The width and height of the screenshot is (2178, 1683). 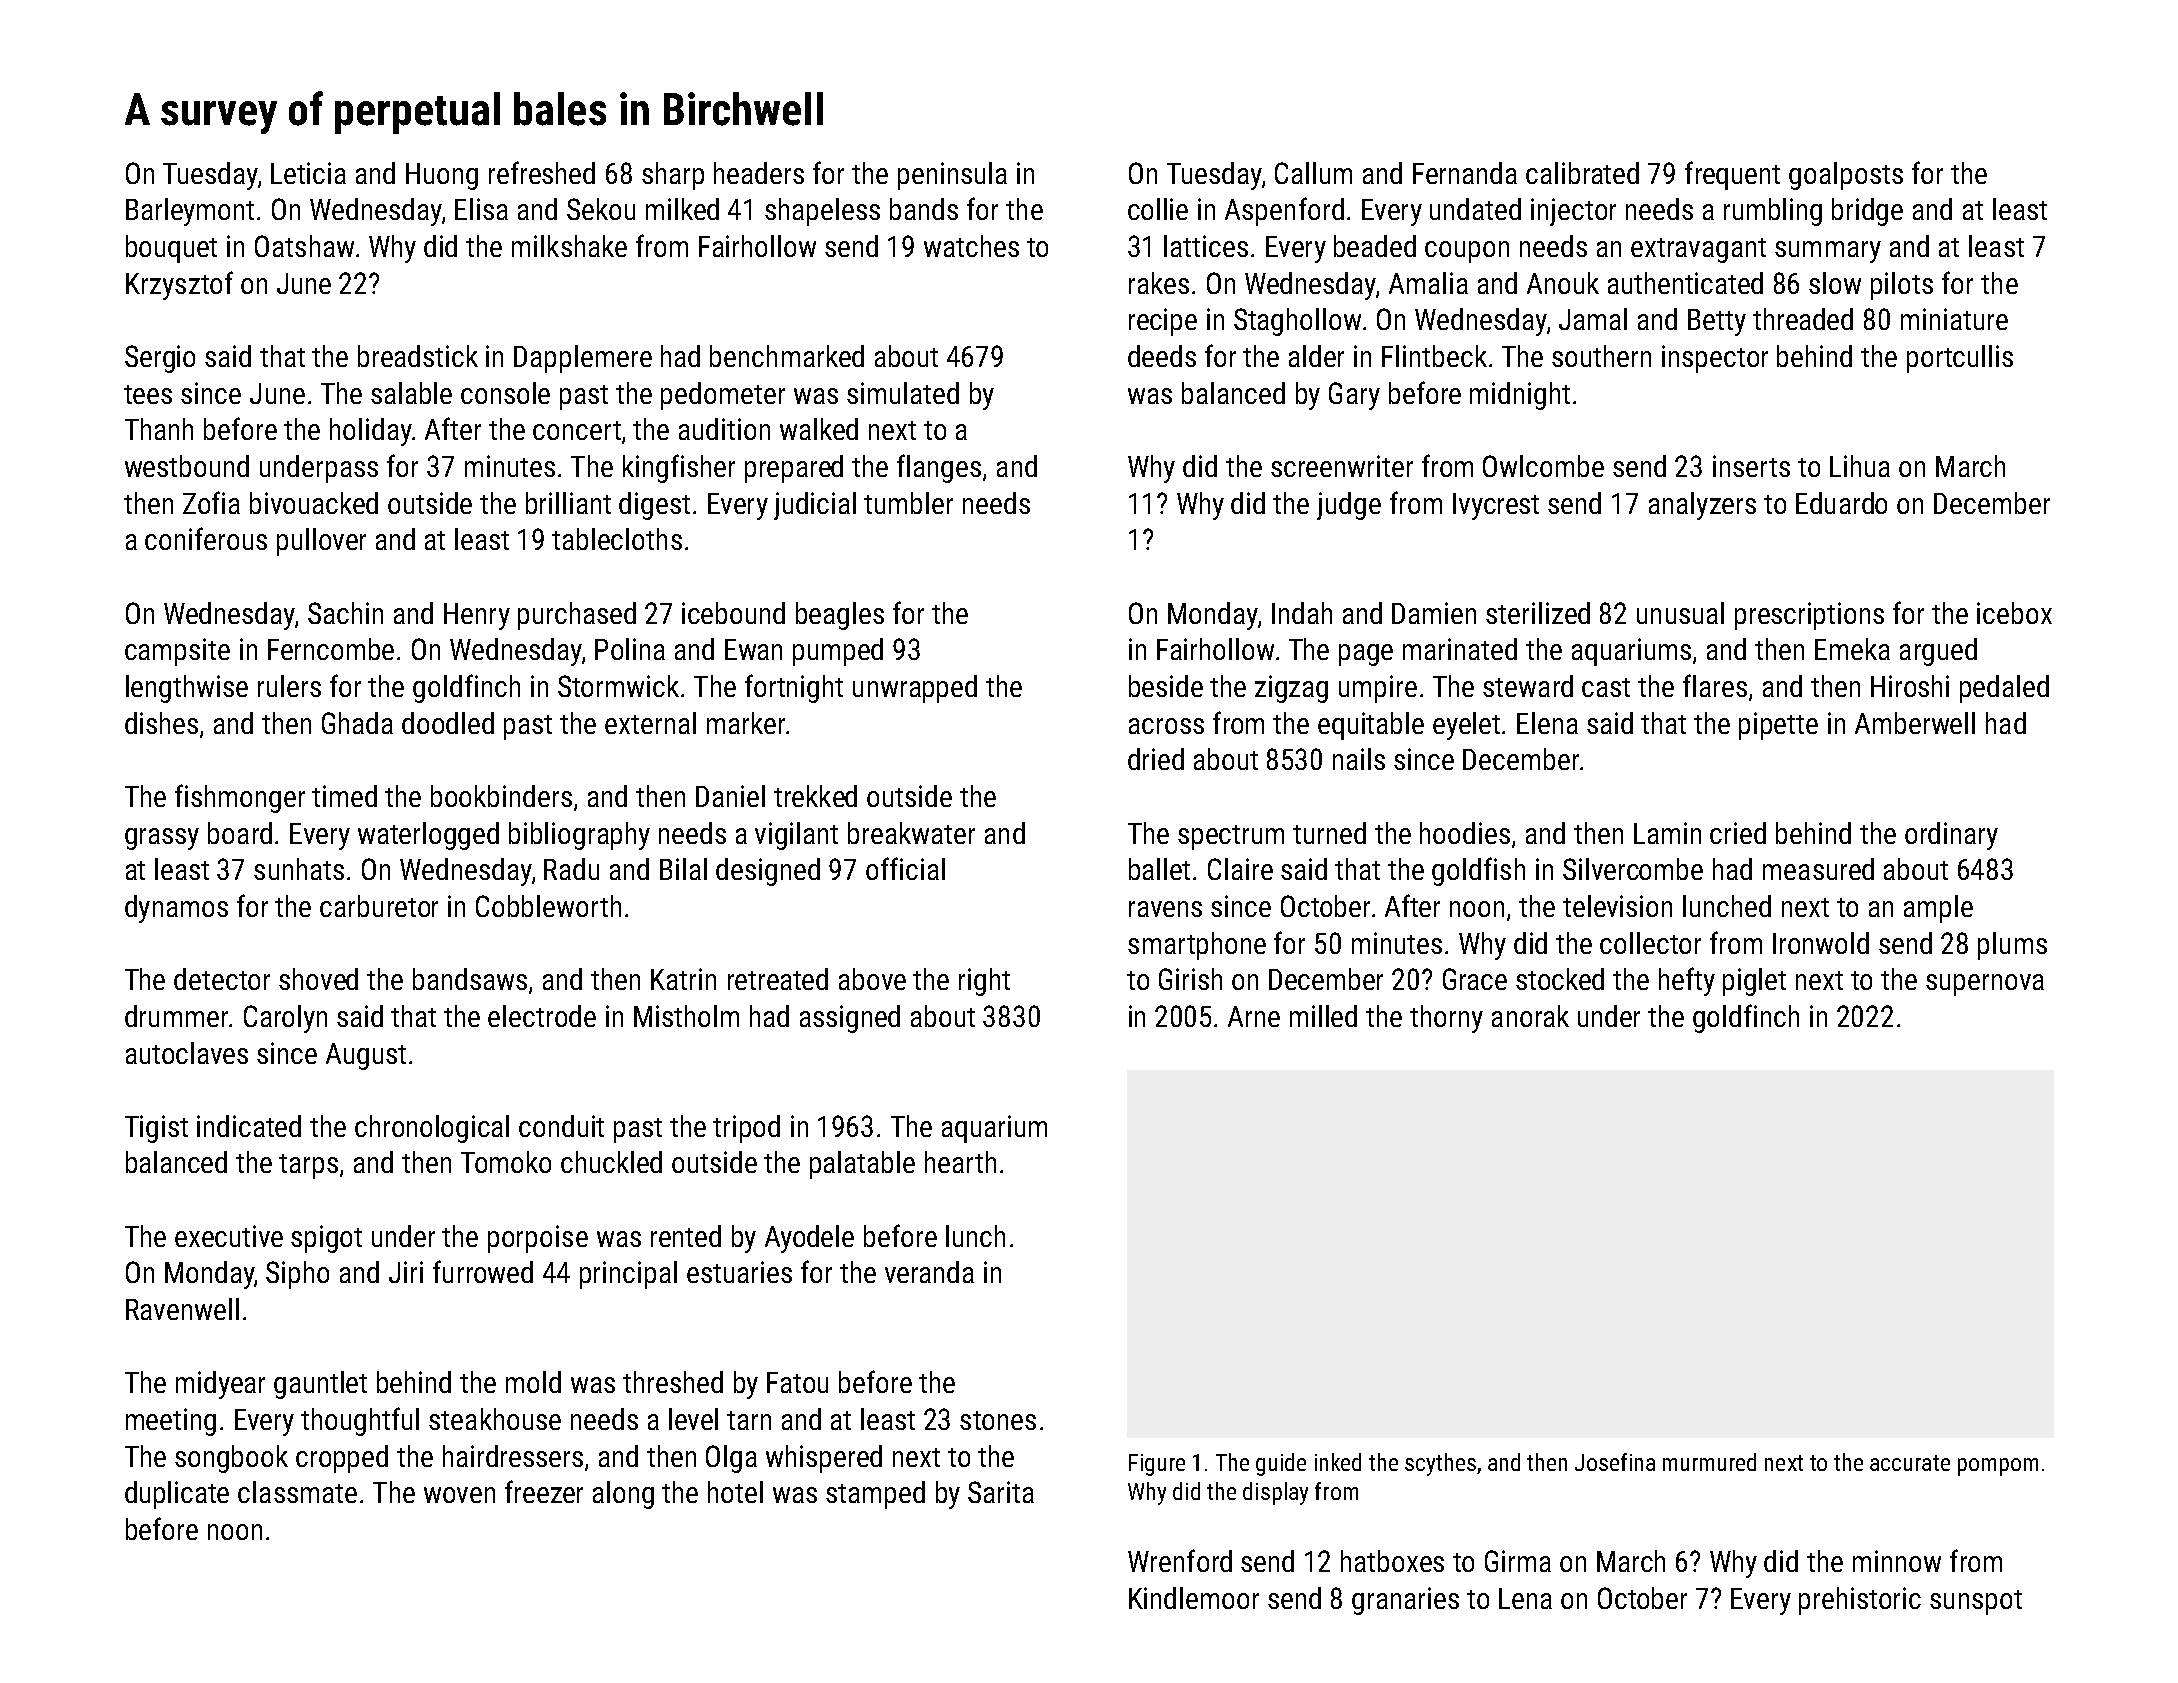 I want to click on portcullis, so click(x=1960, y=359).
